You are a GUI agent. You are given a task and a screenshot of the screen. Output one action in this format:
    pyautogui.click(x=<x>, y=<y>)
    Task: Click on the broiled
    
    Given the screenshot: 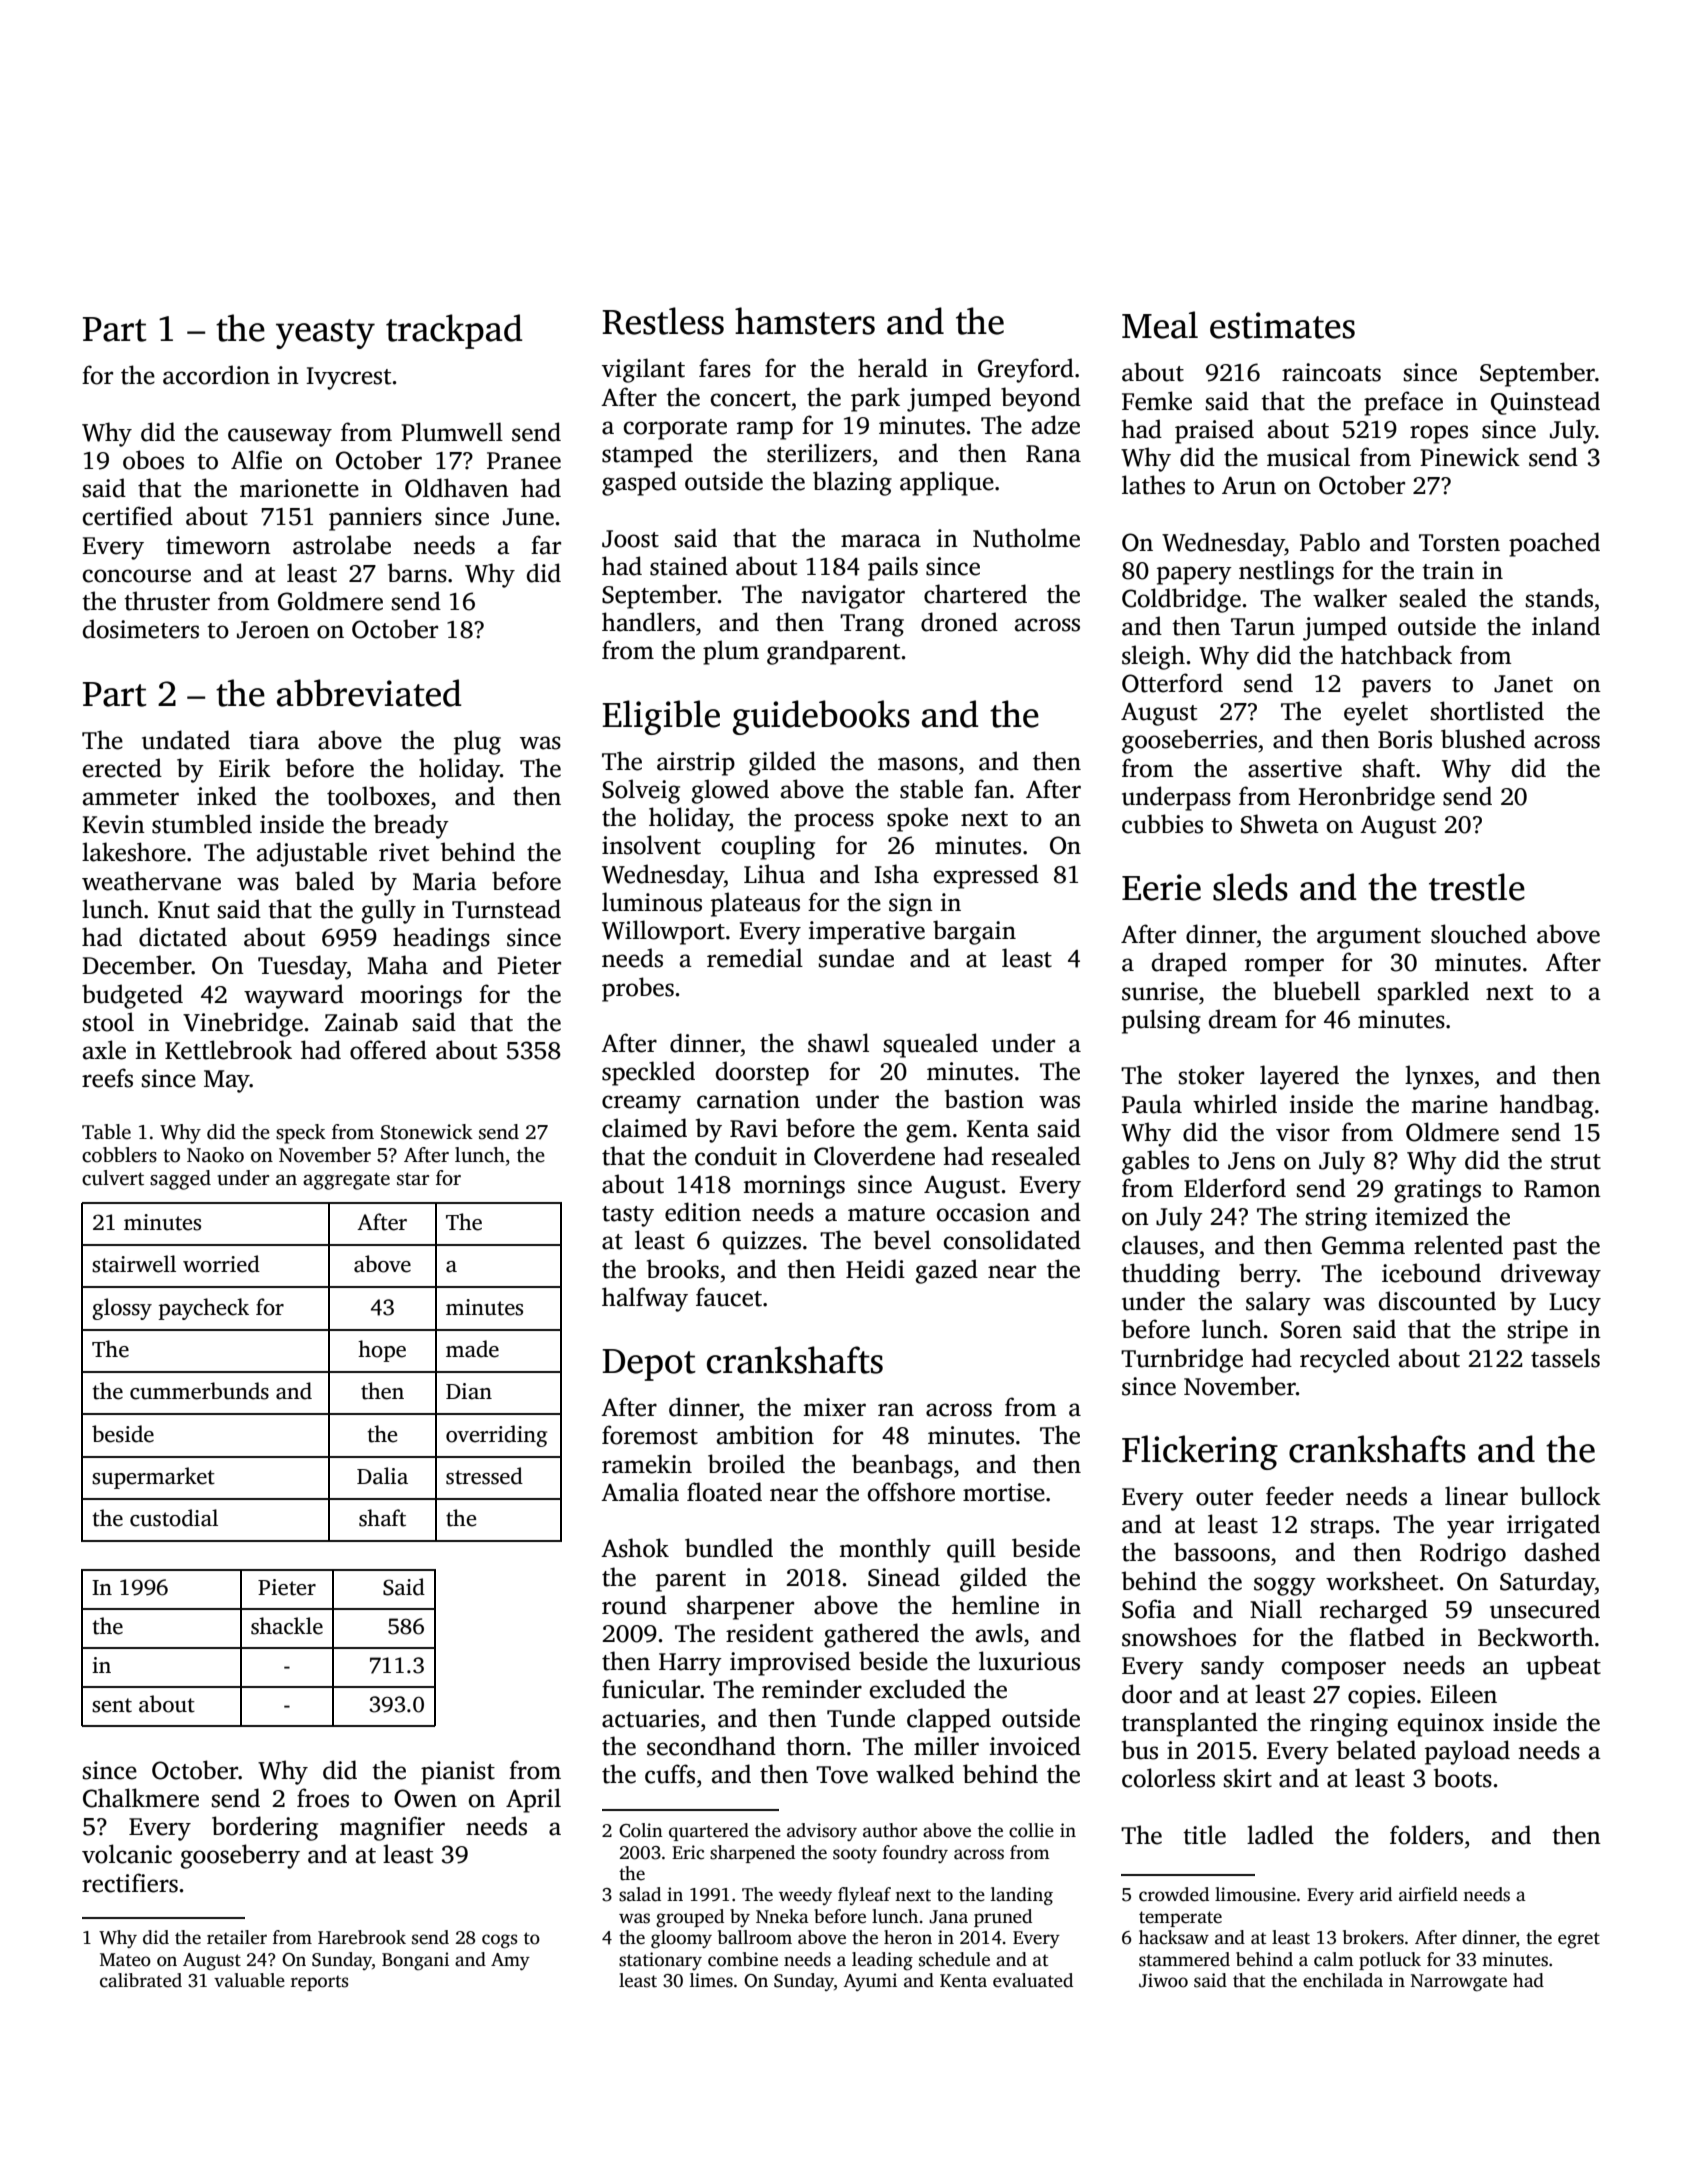 What is the action you would take?
    pyautogui.click(x=746, y=1464)
